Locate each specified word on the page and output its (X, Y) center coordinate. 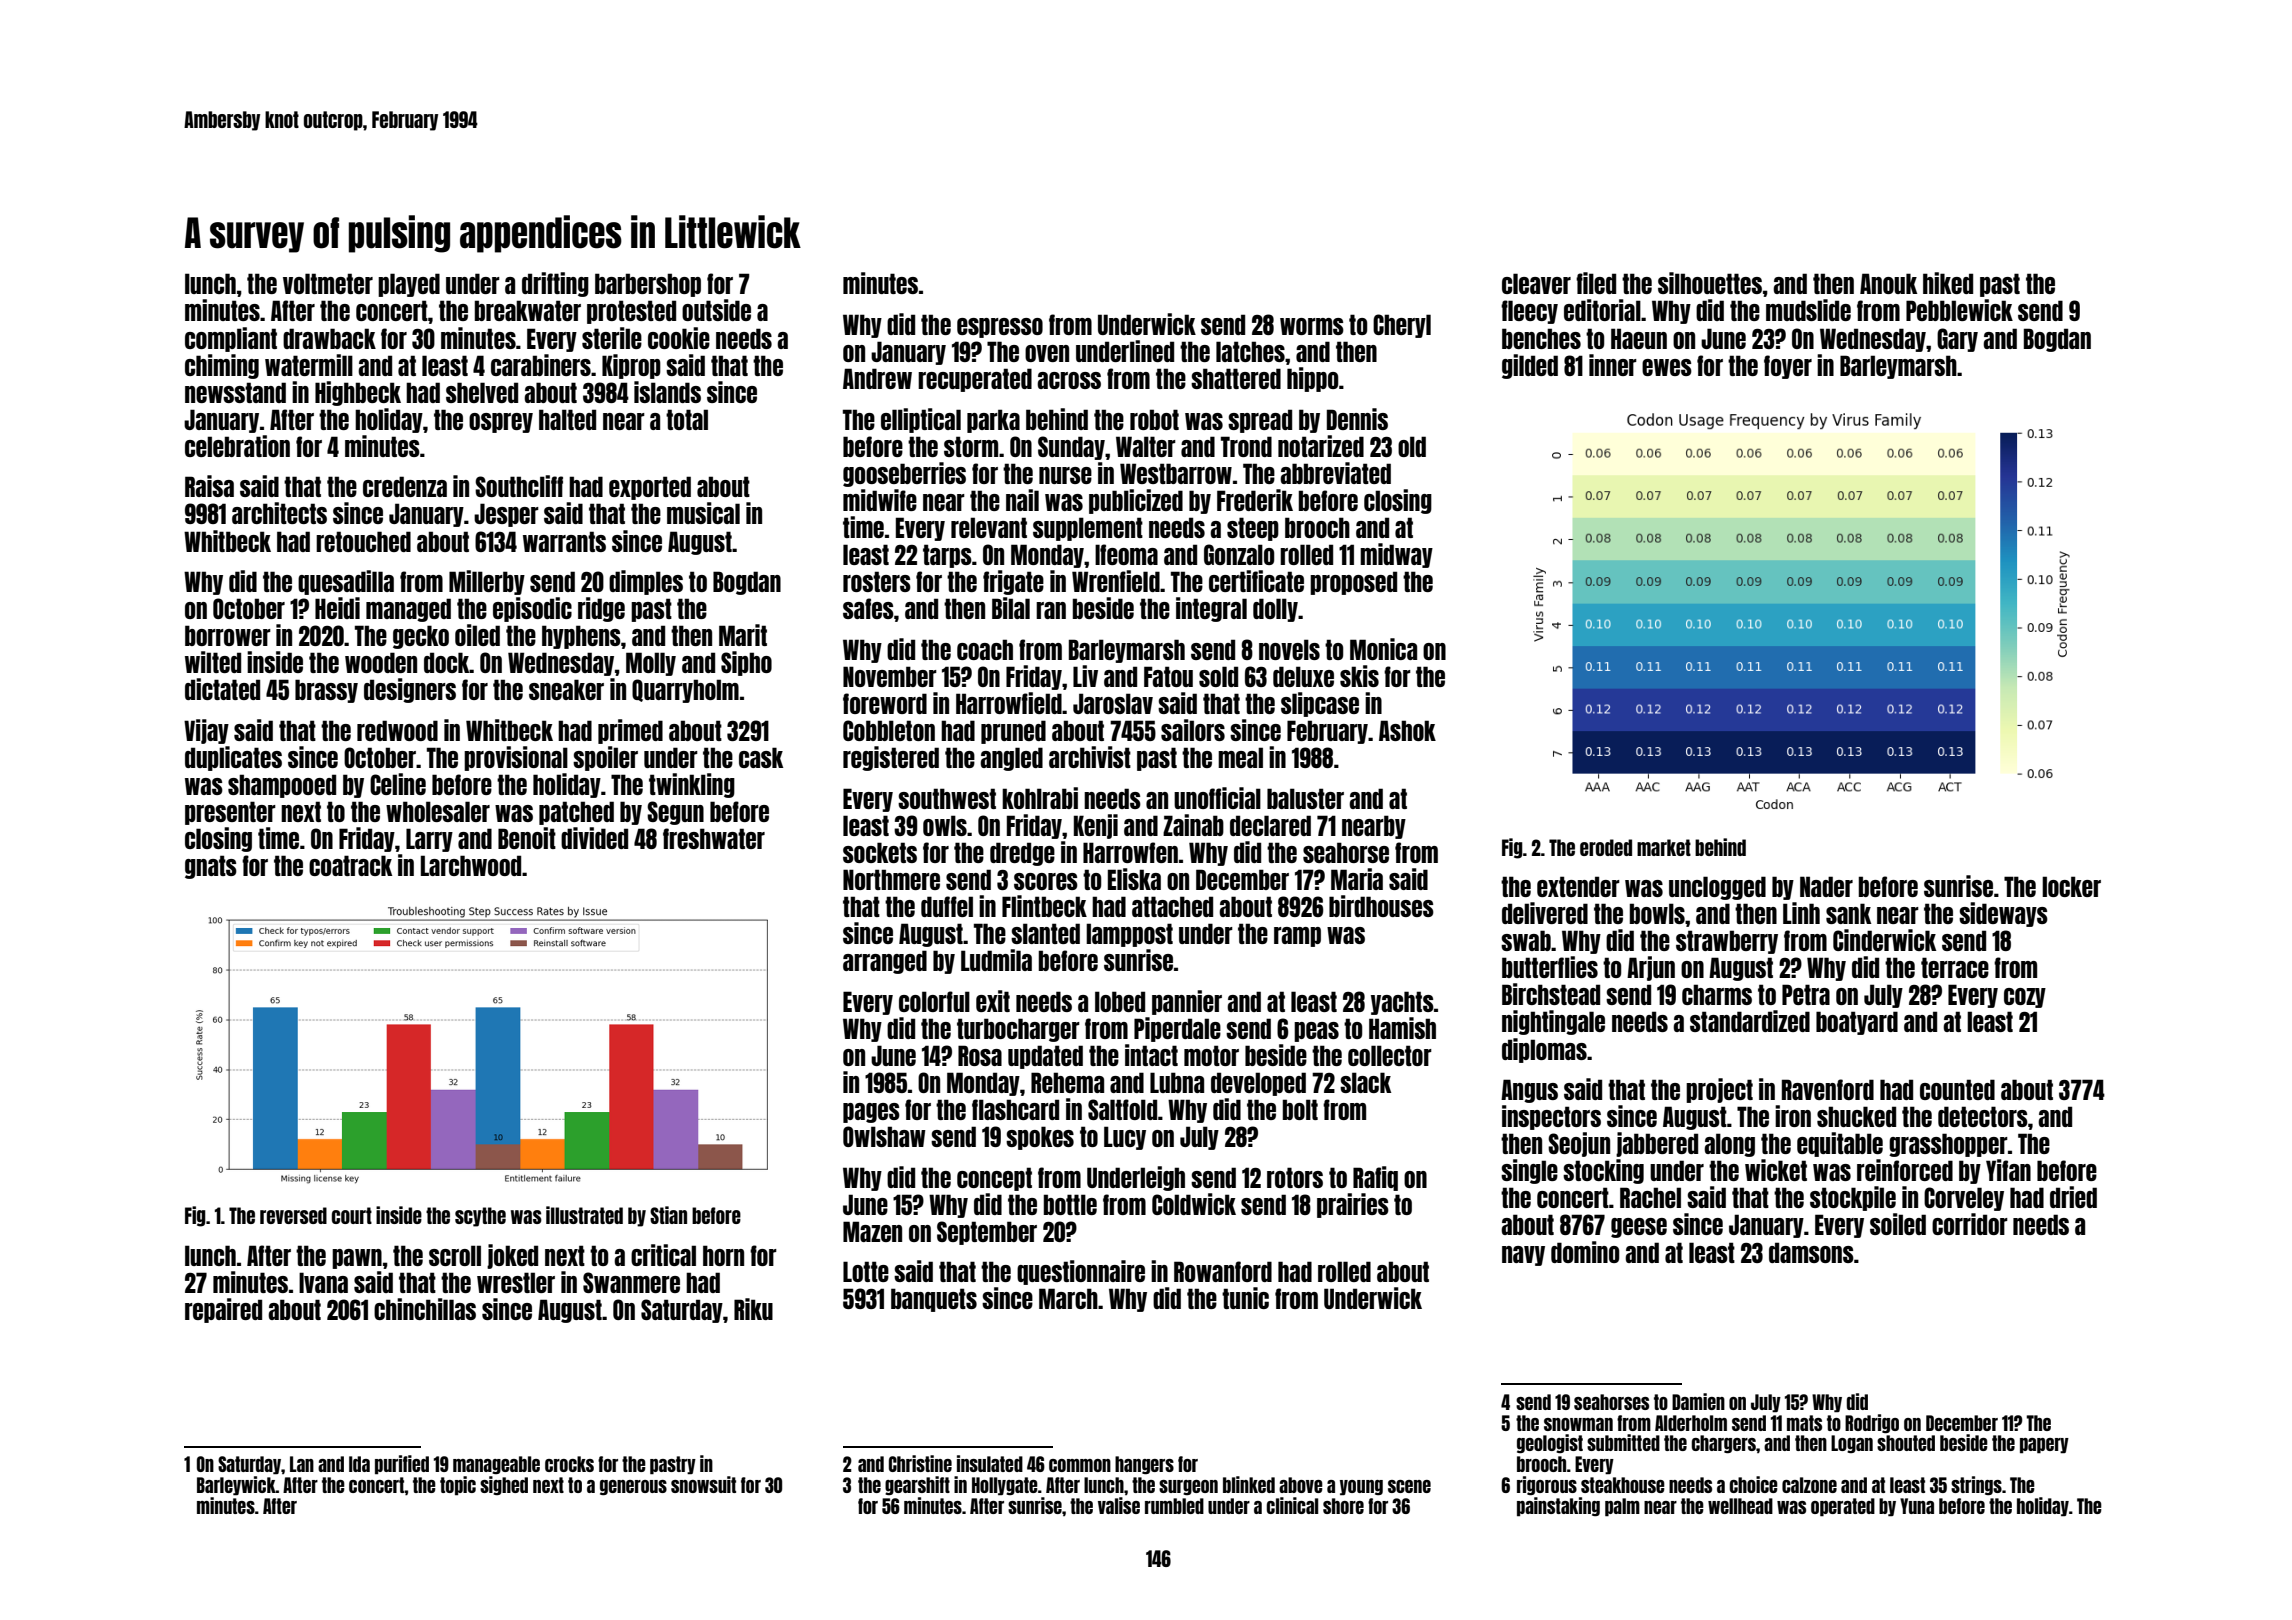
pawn (357, 1259)
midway (1396, 555)
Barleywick (236, 1486)
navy (1523, 1256)
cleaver (1536, 283)
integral (1211, 609)
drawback (329, 338)
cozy (2025, 998)
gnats (211, 867)
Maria (1357, 879)
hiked (1948, 283)
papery (2044, 1446)
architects (279, 513)
